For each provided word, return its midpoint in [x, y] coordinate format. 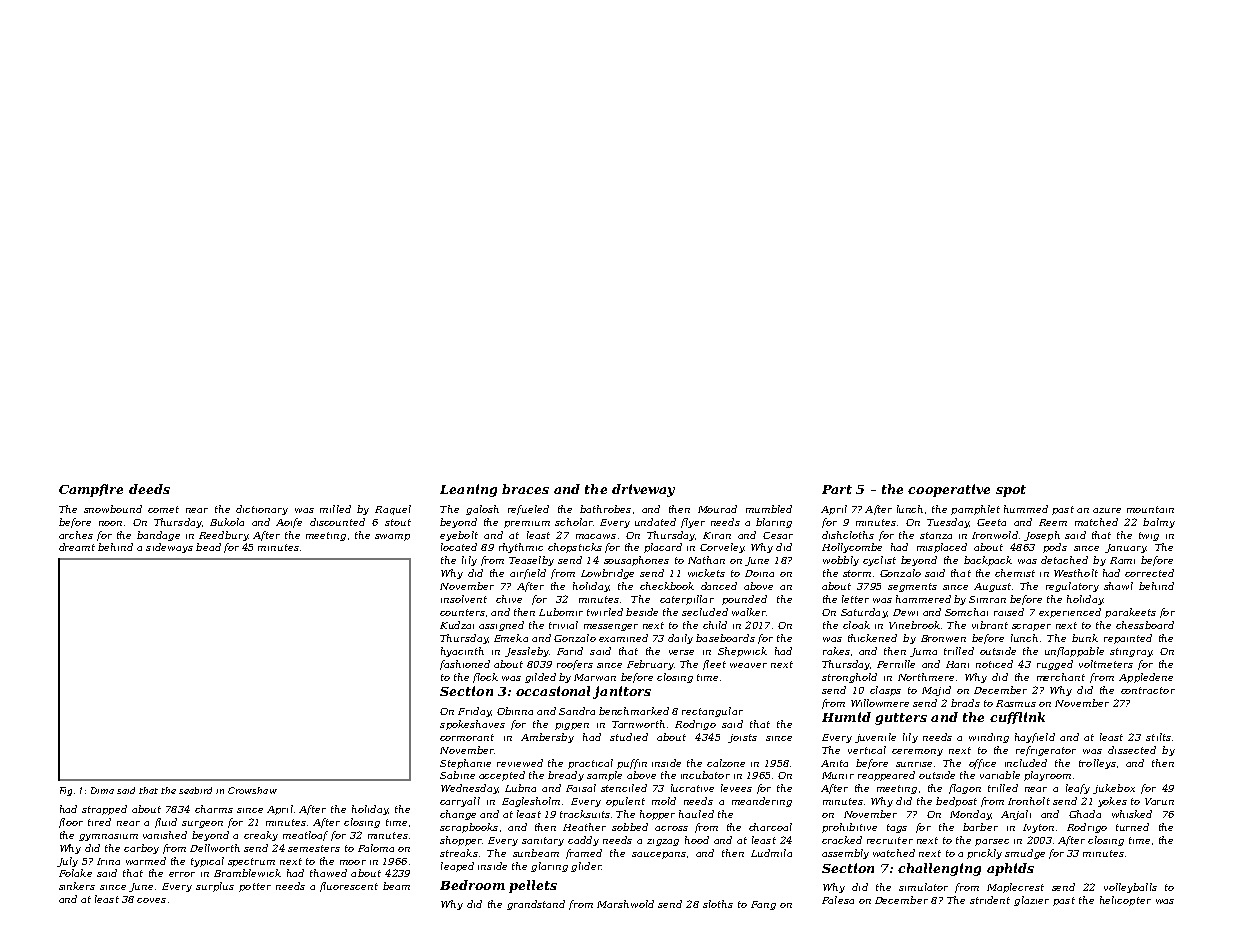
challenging [939, 869]
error [182, 874]
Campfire [91, 490]
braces [525, 489]
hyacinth [462, 652]
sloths [718, 904]
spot [1011, 491]
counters [462, 612]
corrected [1149, 573]
